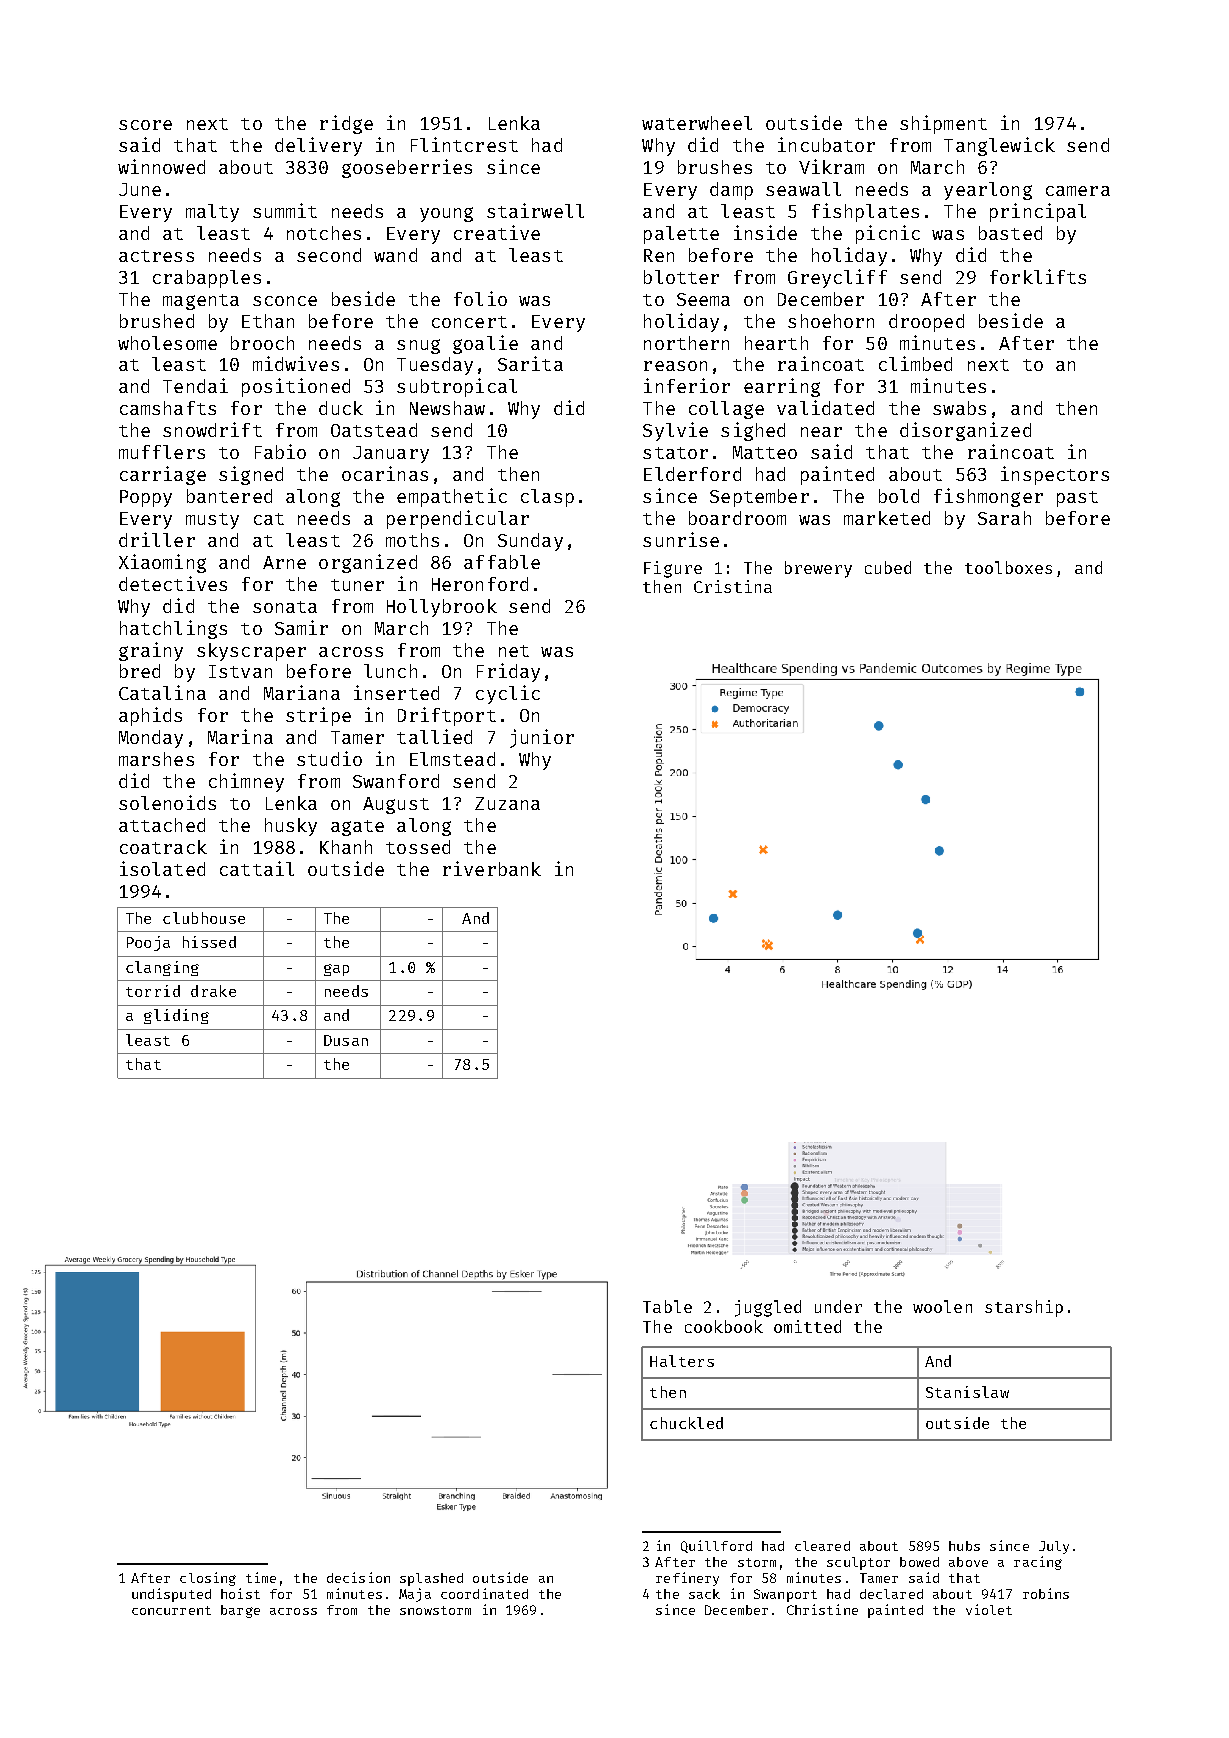 The width and height of the page is (1229, 1738). What do you see at coordinates (1008, 567) in the page?
I see `toolboxes` at bounding box center [1008, 567].
